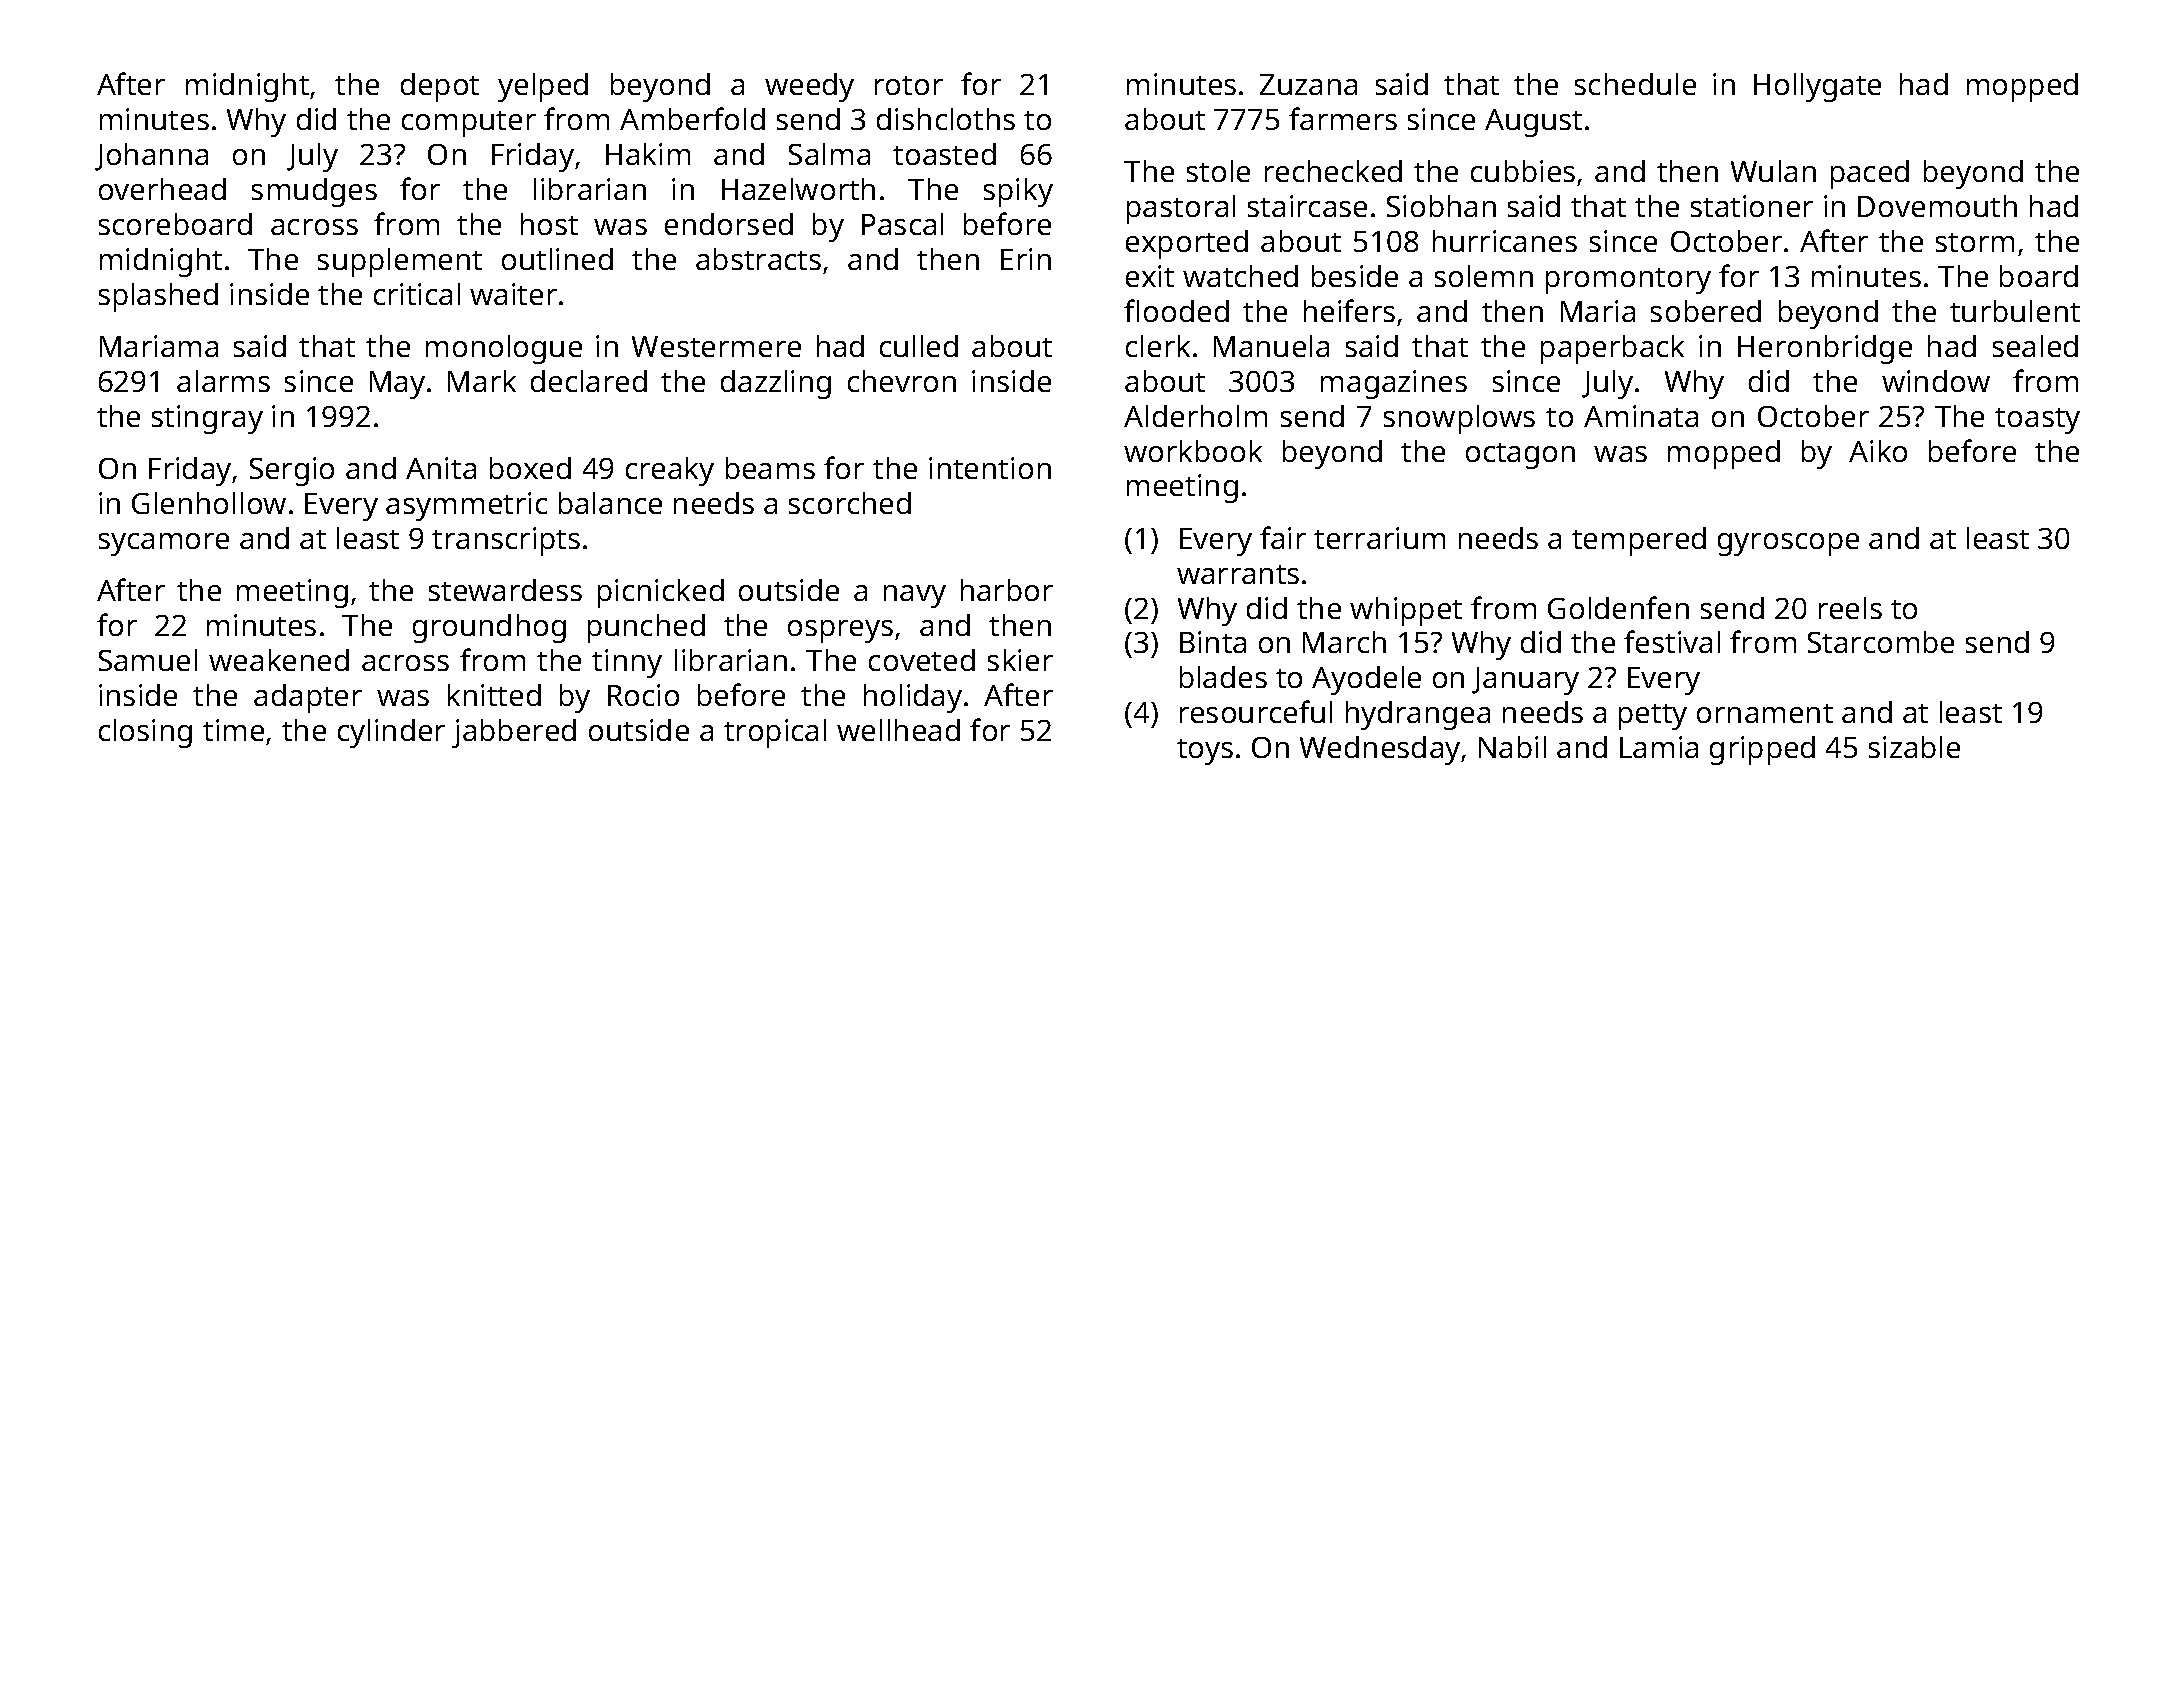 Image resolution: width=2178 pixels, height=1683 pixels. What do you see at coordinates (1205, 752) in the screenshot?
I see `toys` at bounding box center [1205, 752].
